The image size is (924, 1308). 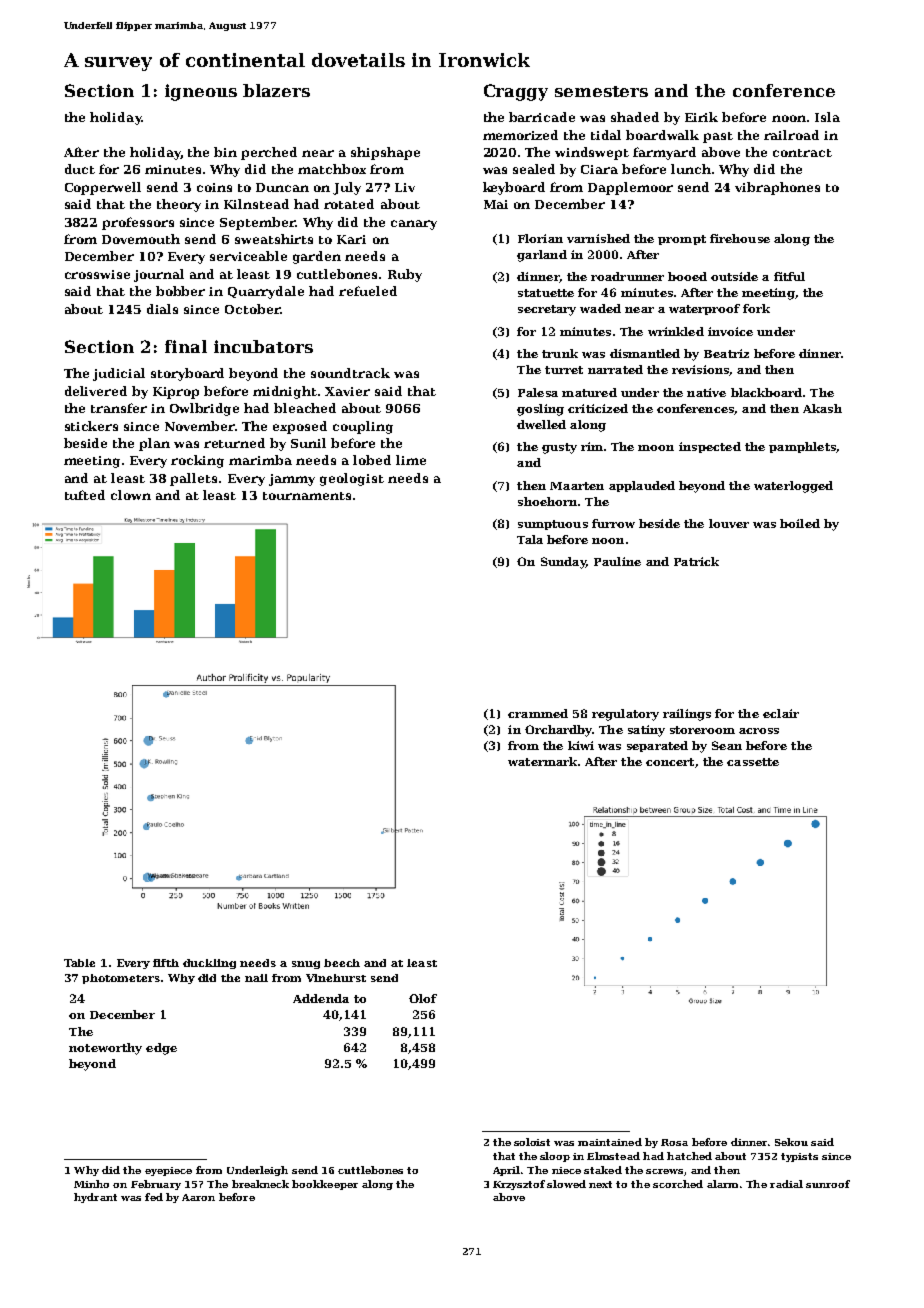 I want to click on eyepiece, so click(x=168, y=1171).
